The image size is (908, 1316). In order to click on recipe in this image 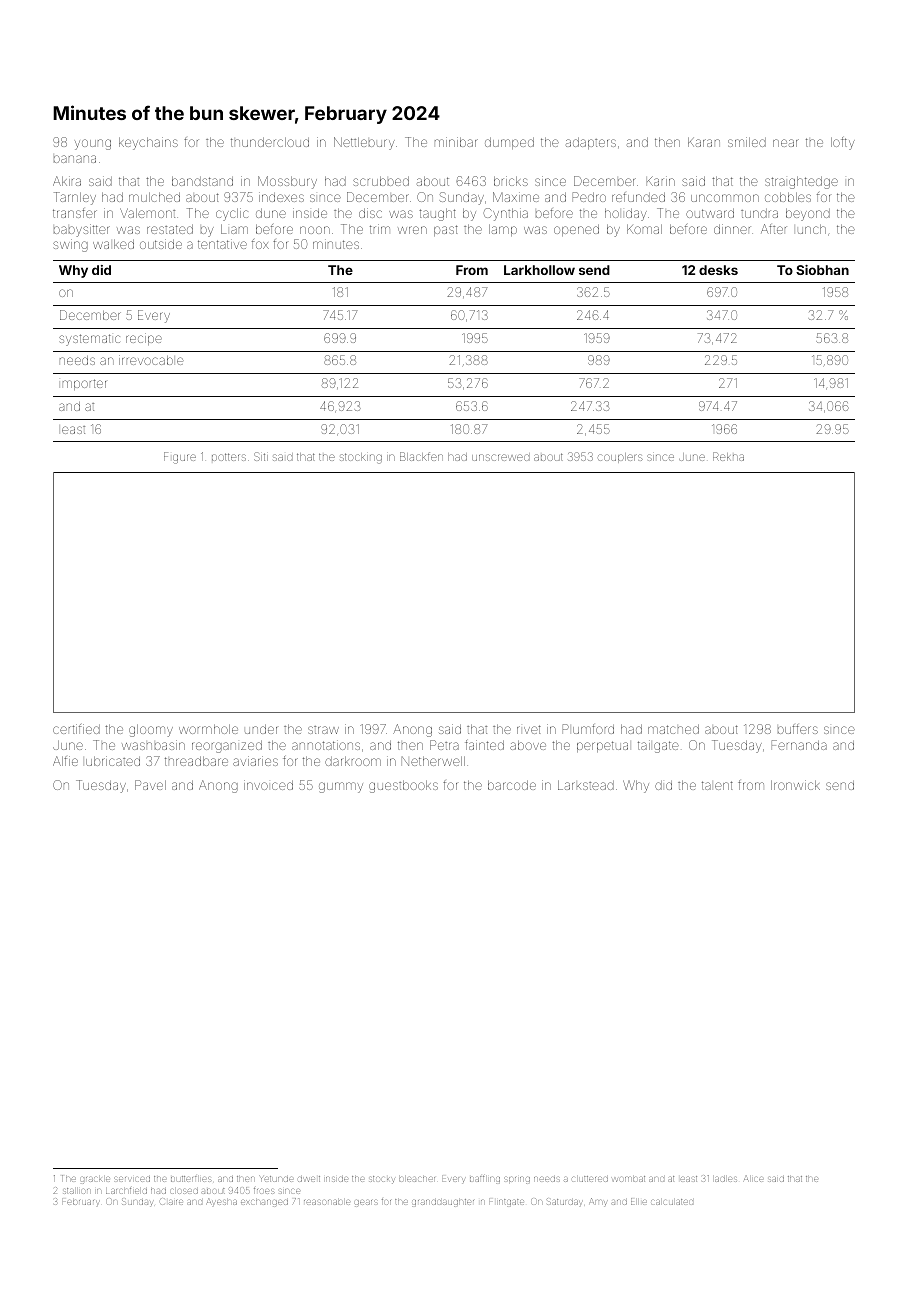, I will do `click(144, 339)`.
